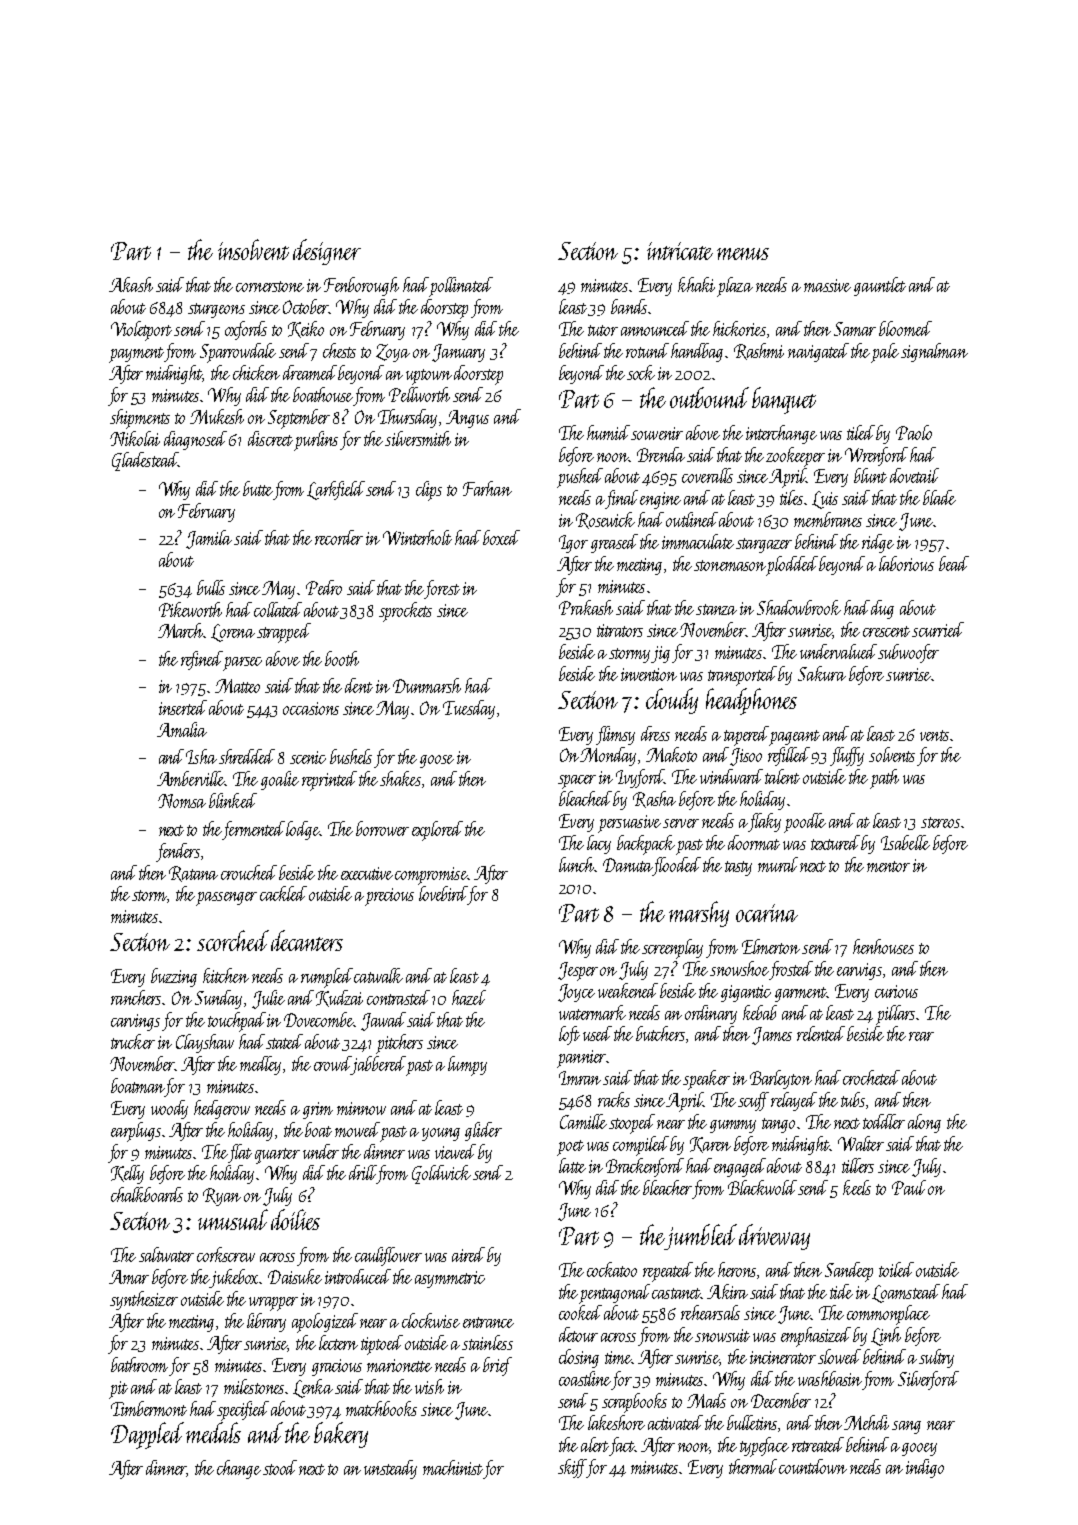 This image has height=1525, width=1078. What do you see at coordinates (760, 1012) in the image?
I see `kebab` at bounding box center [760, 1012].
